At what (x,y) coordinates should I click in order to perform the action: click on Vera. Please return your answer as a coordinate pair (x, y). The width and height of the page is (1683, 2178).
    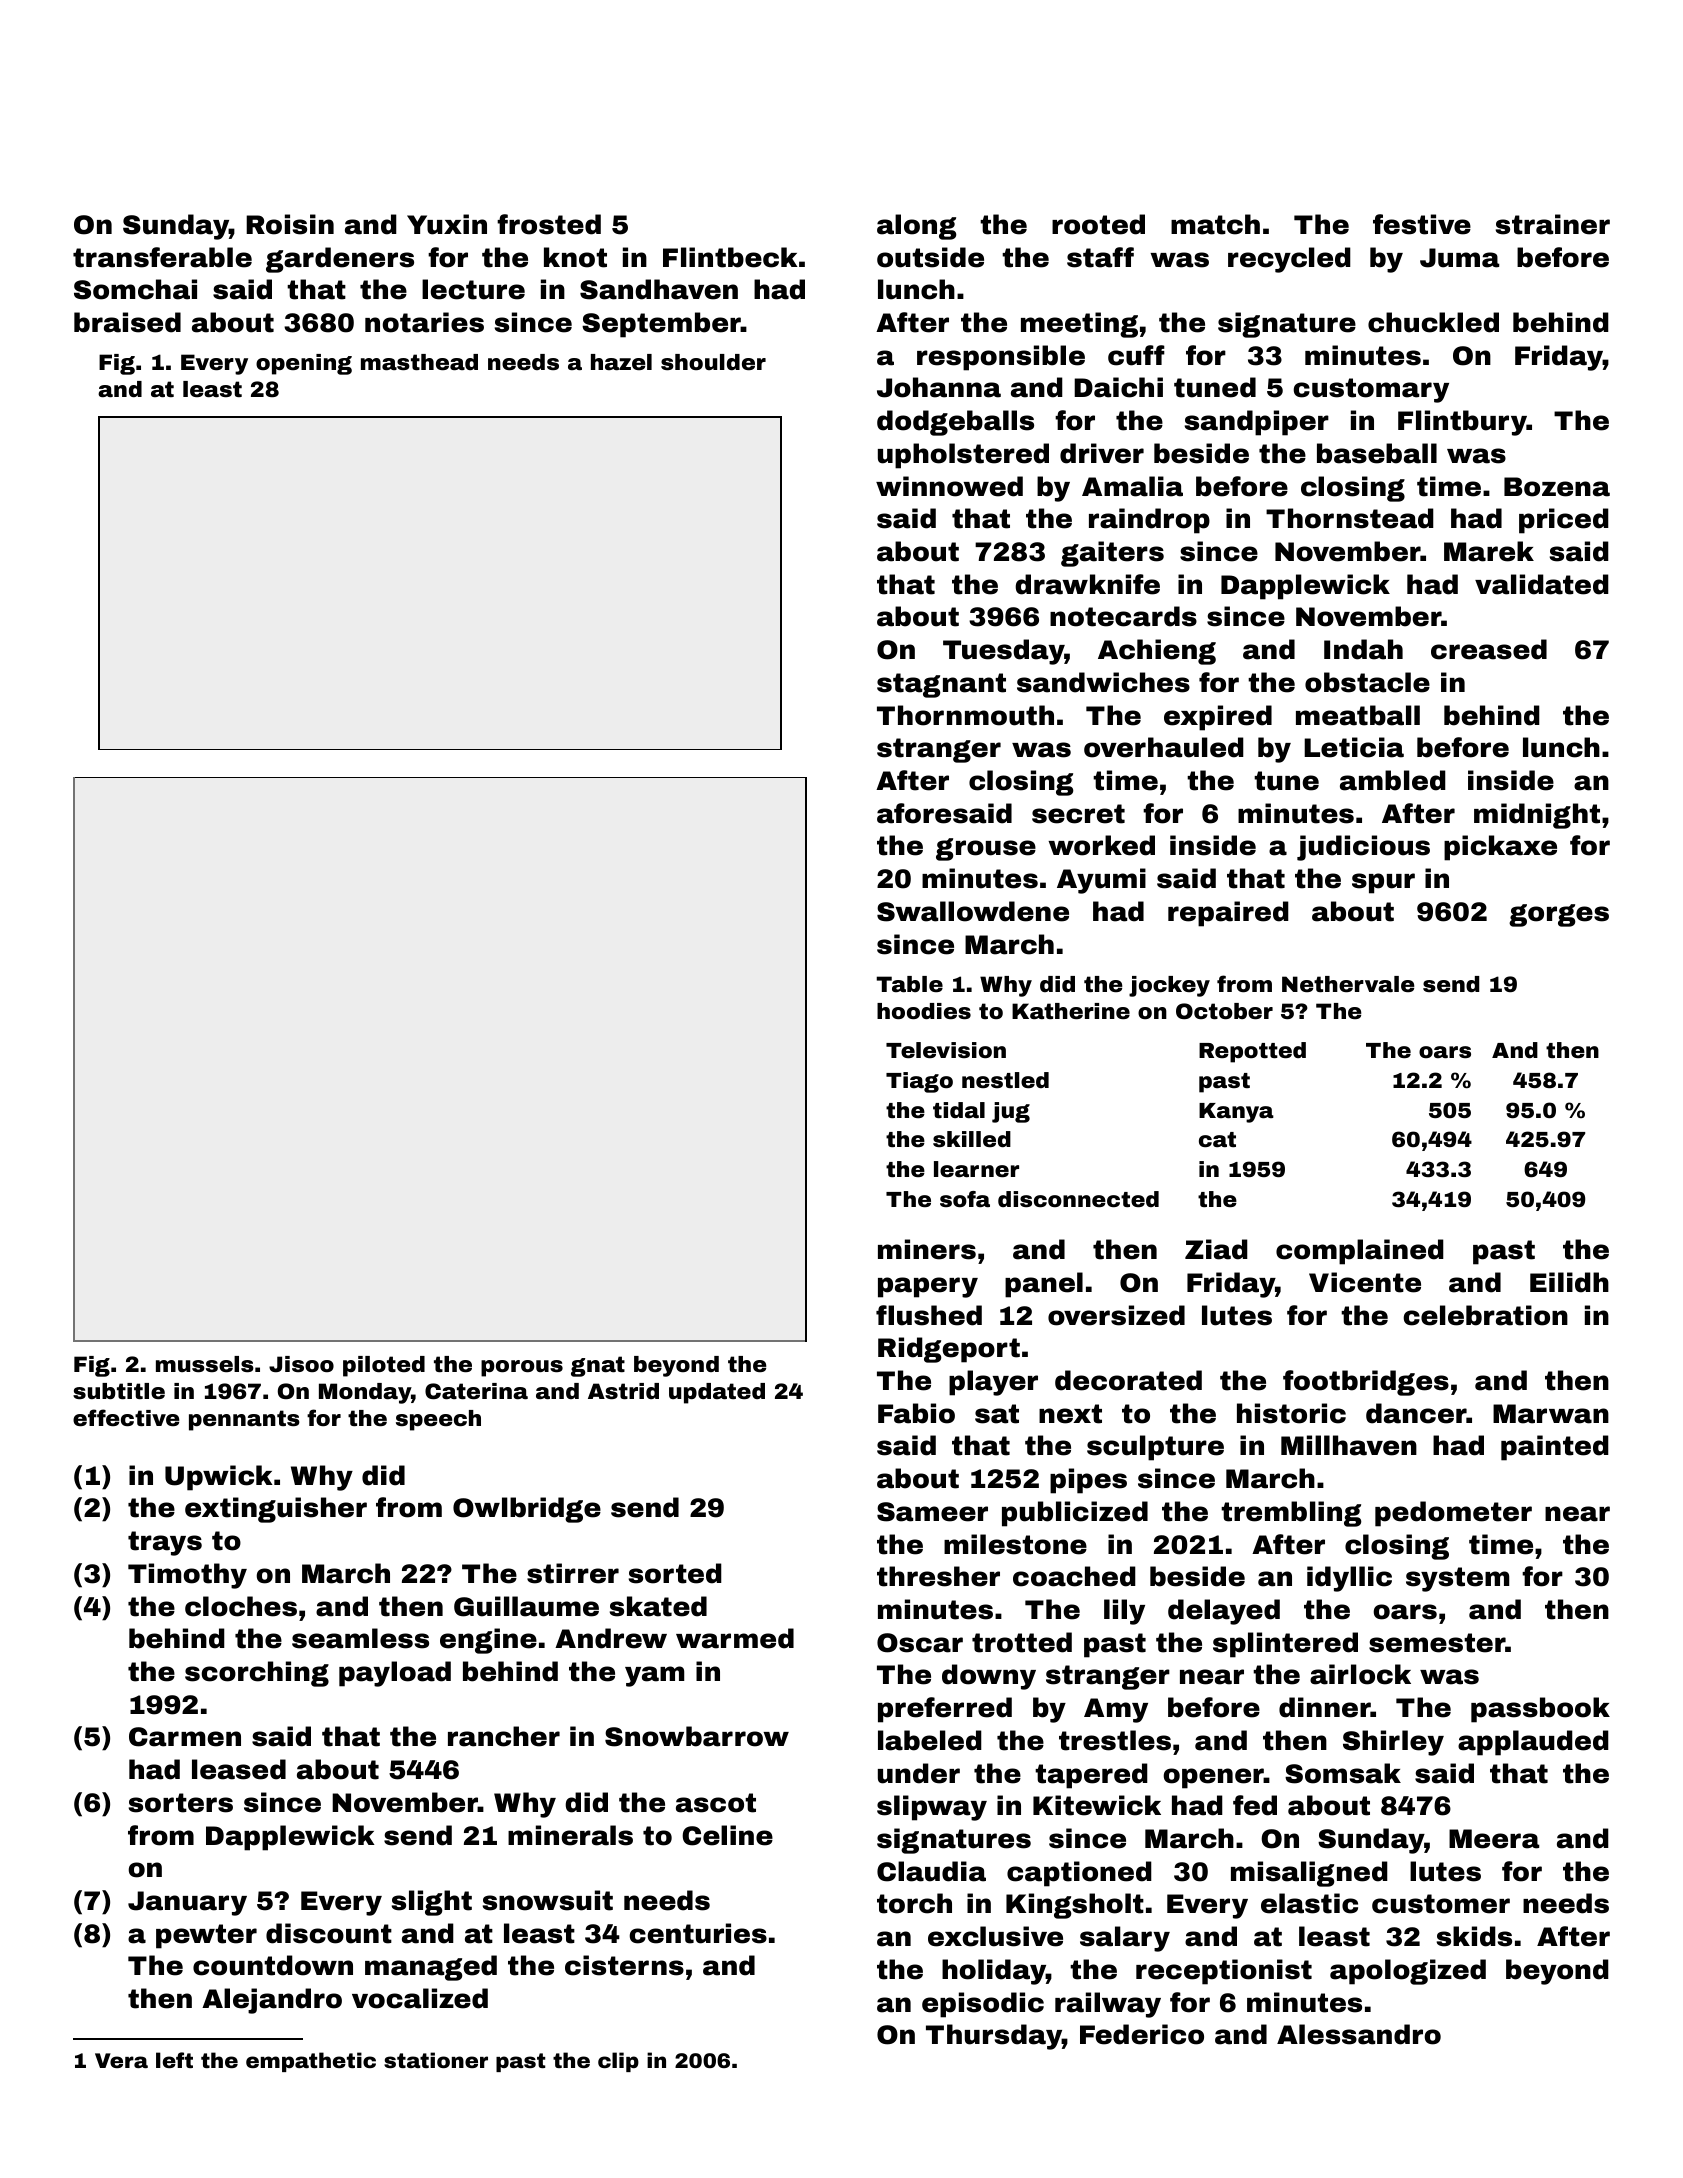
    Looking at the image, I should click on (121, 2060).
